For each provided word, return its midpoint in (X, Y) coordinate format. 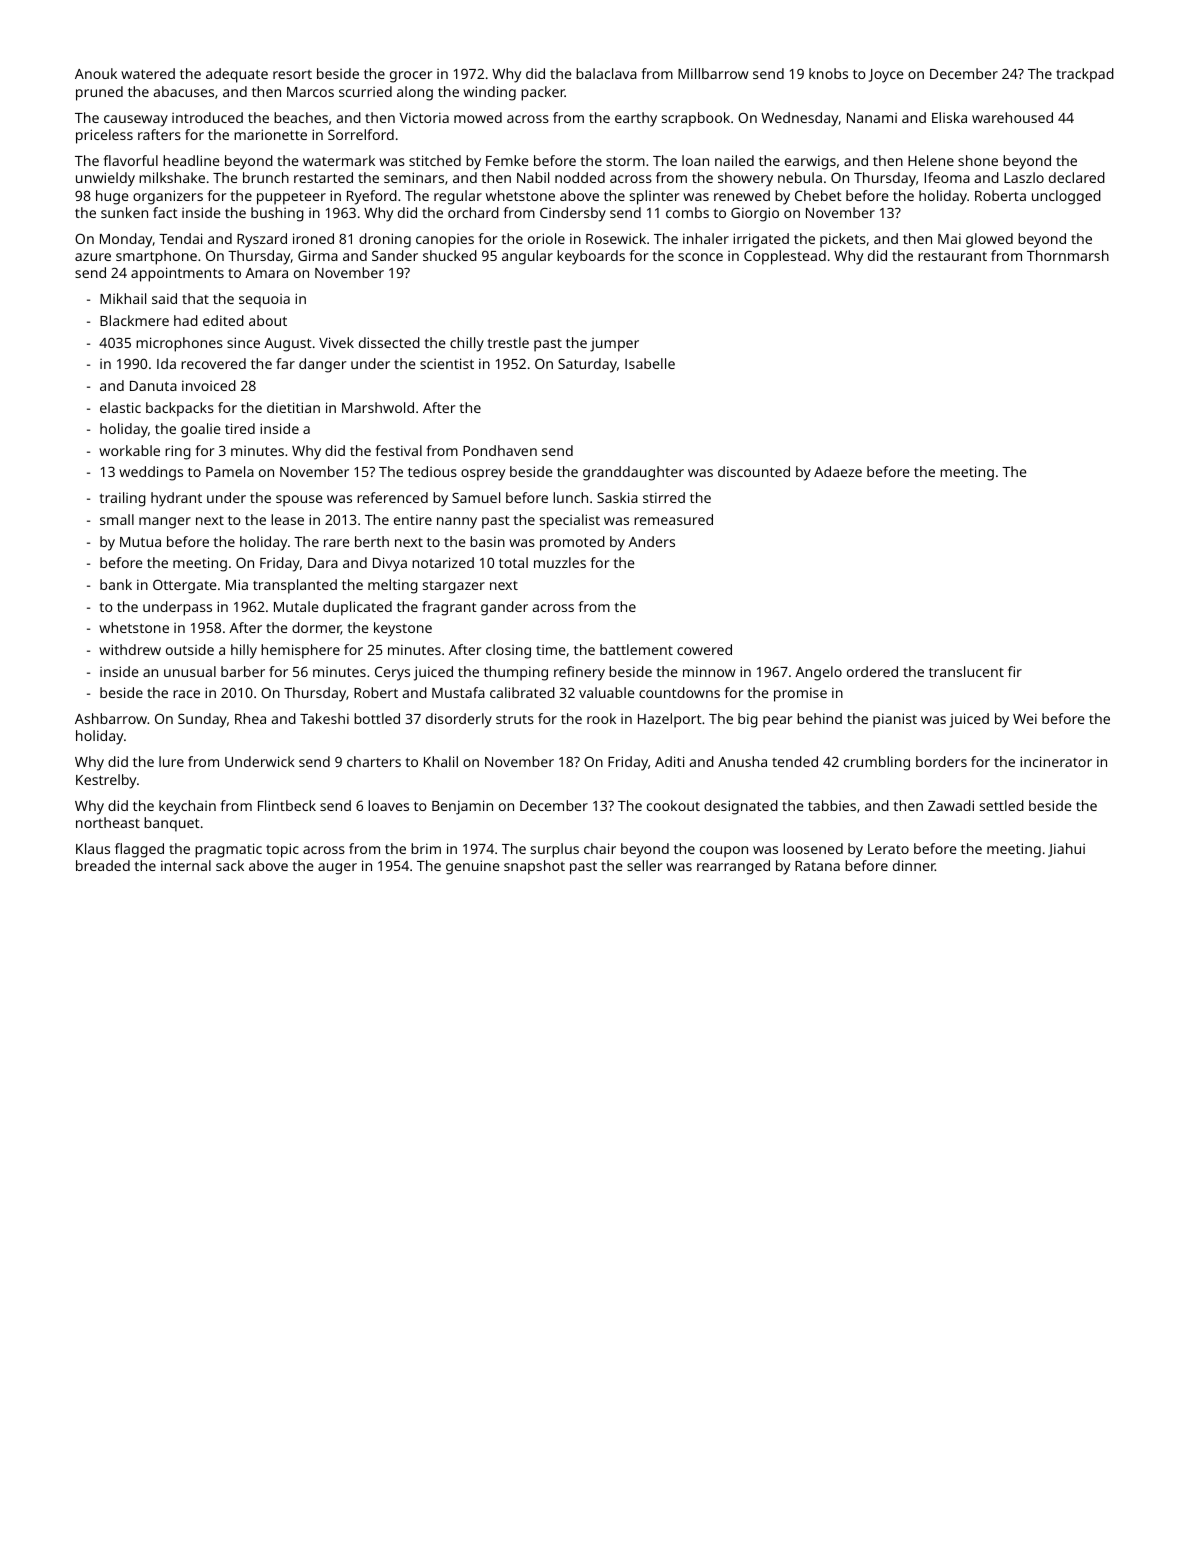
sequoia (264, 301)
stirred (664, 497)
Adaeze (838, 471)
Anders (651, 541)
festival (399, 450)
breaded (103, 865)
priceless (104, 136)
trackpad (1085, 75)
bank (116, 584)
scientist (447, 363)
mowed (478, 117)
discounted (754, 471)
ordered (872, 671)
